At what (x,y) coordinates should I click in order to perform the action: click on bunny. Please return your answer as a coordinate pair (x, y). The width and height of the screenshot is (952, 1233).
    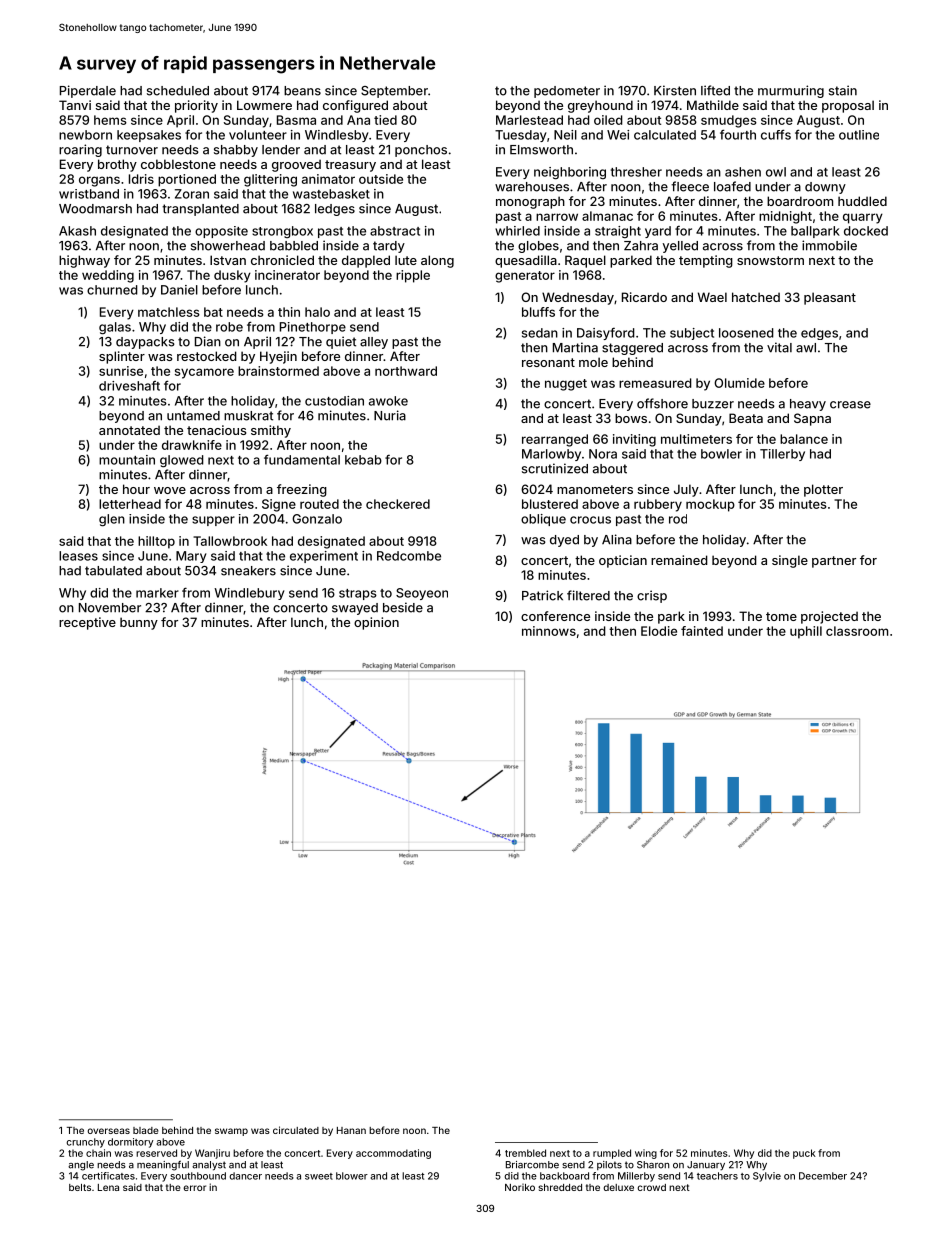
    Looking at the image, I should click on (139, 623).
